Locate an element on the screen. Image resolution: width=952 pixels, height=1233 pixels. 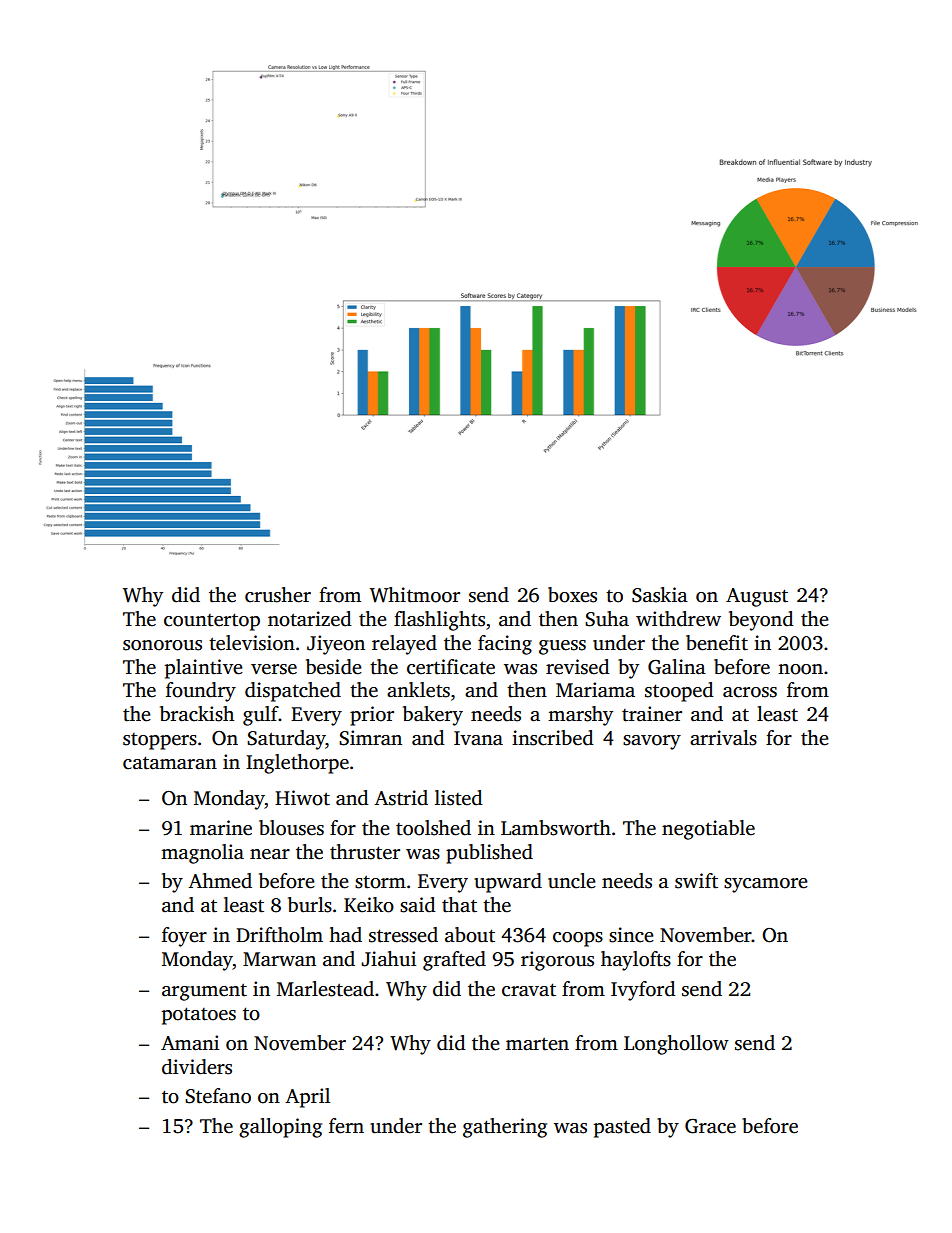
Ivyford is located at coordinates (643, 991).
